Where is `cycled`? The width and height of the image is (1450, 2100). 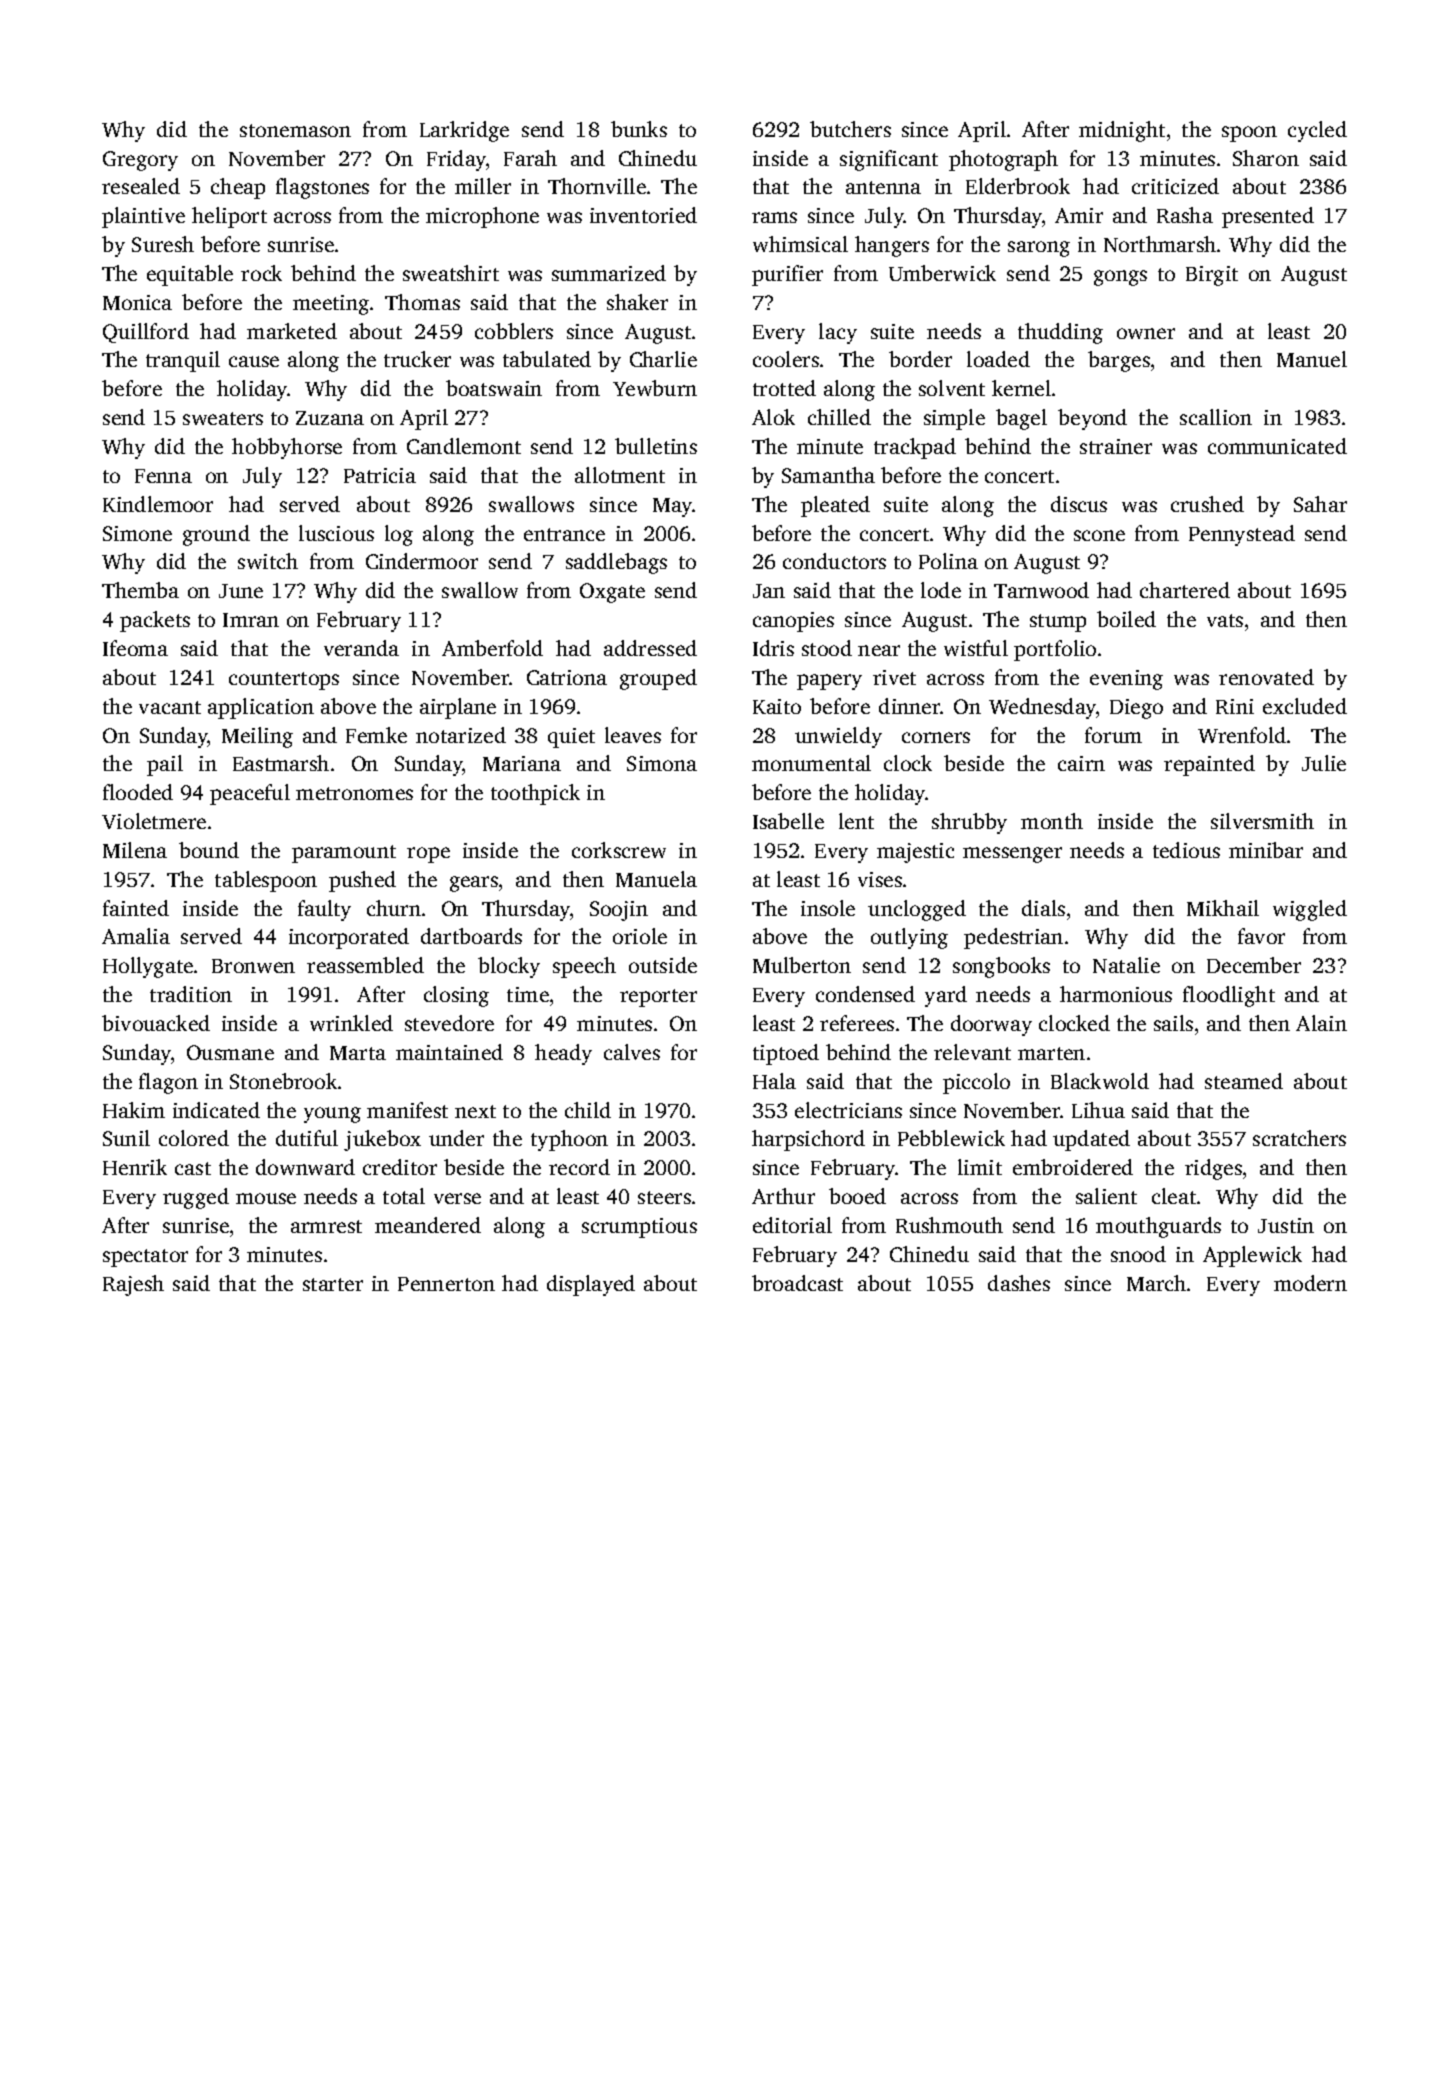
cycled is located at coordinates (1317, 131).
